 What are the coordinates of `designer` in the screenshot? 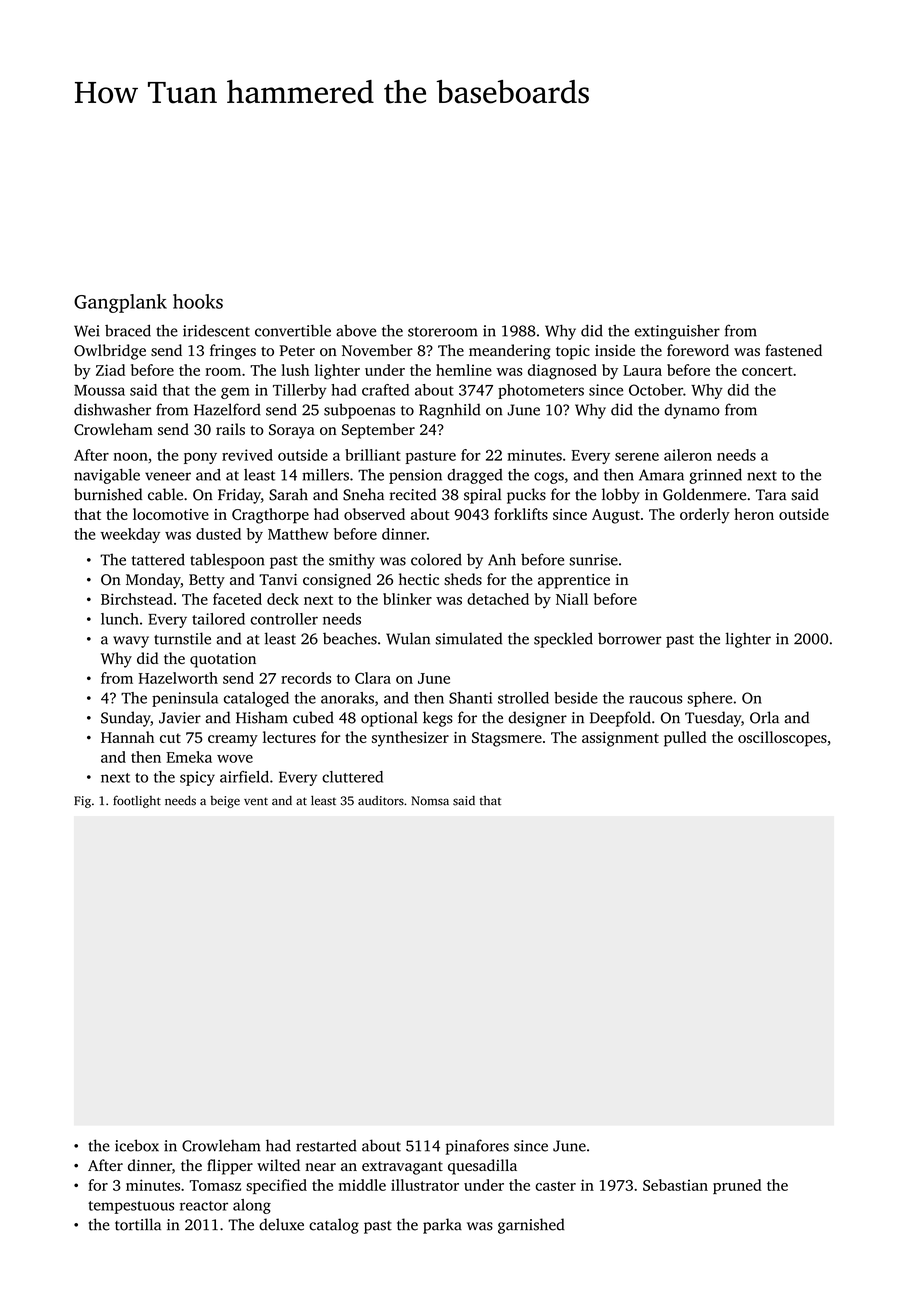 It's located at (537, 719).
